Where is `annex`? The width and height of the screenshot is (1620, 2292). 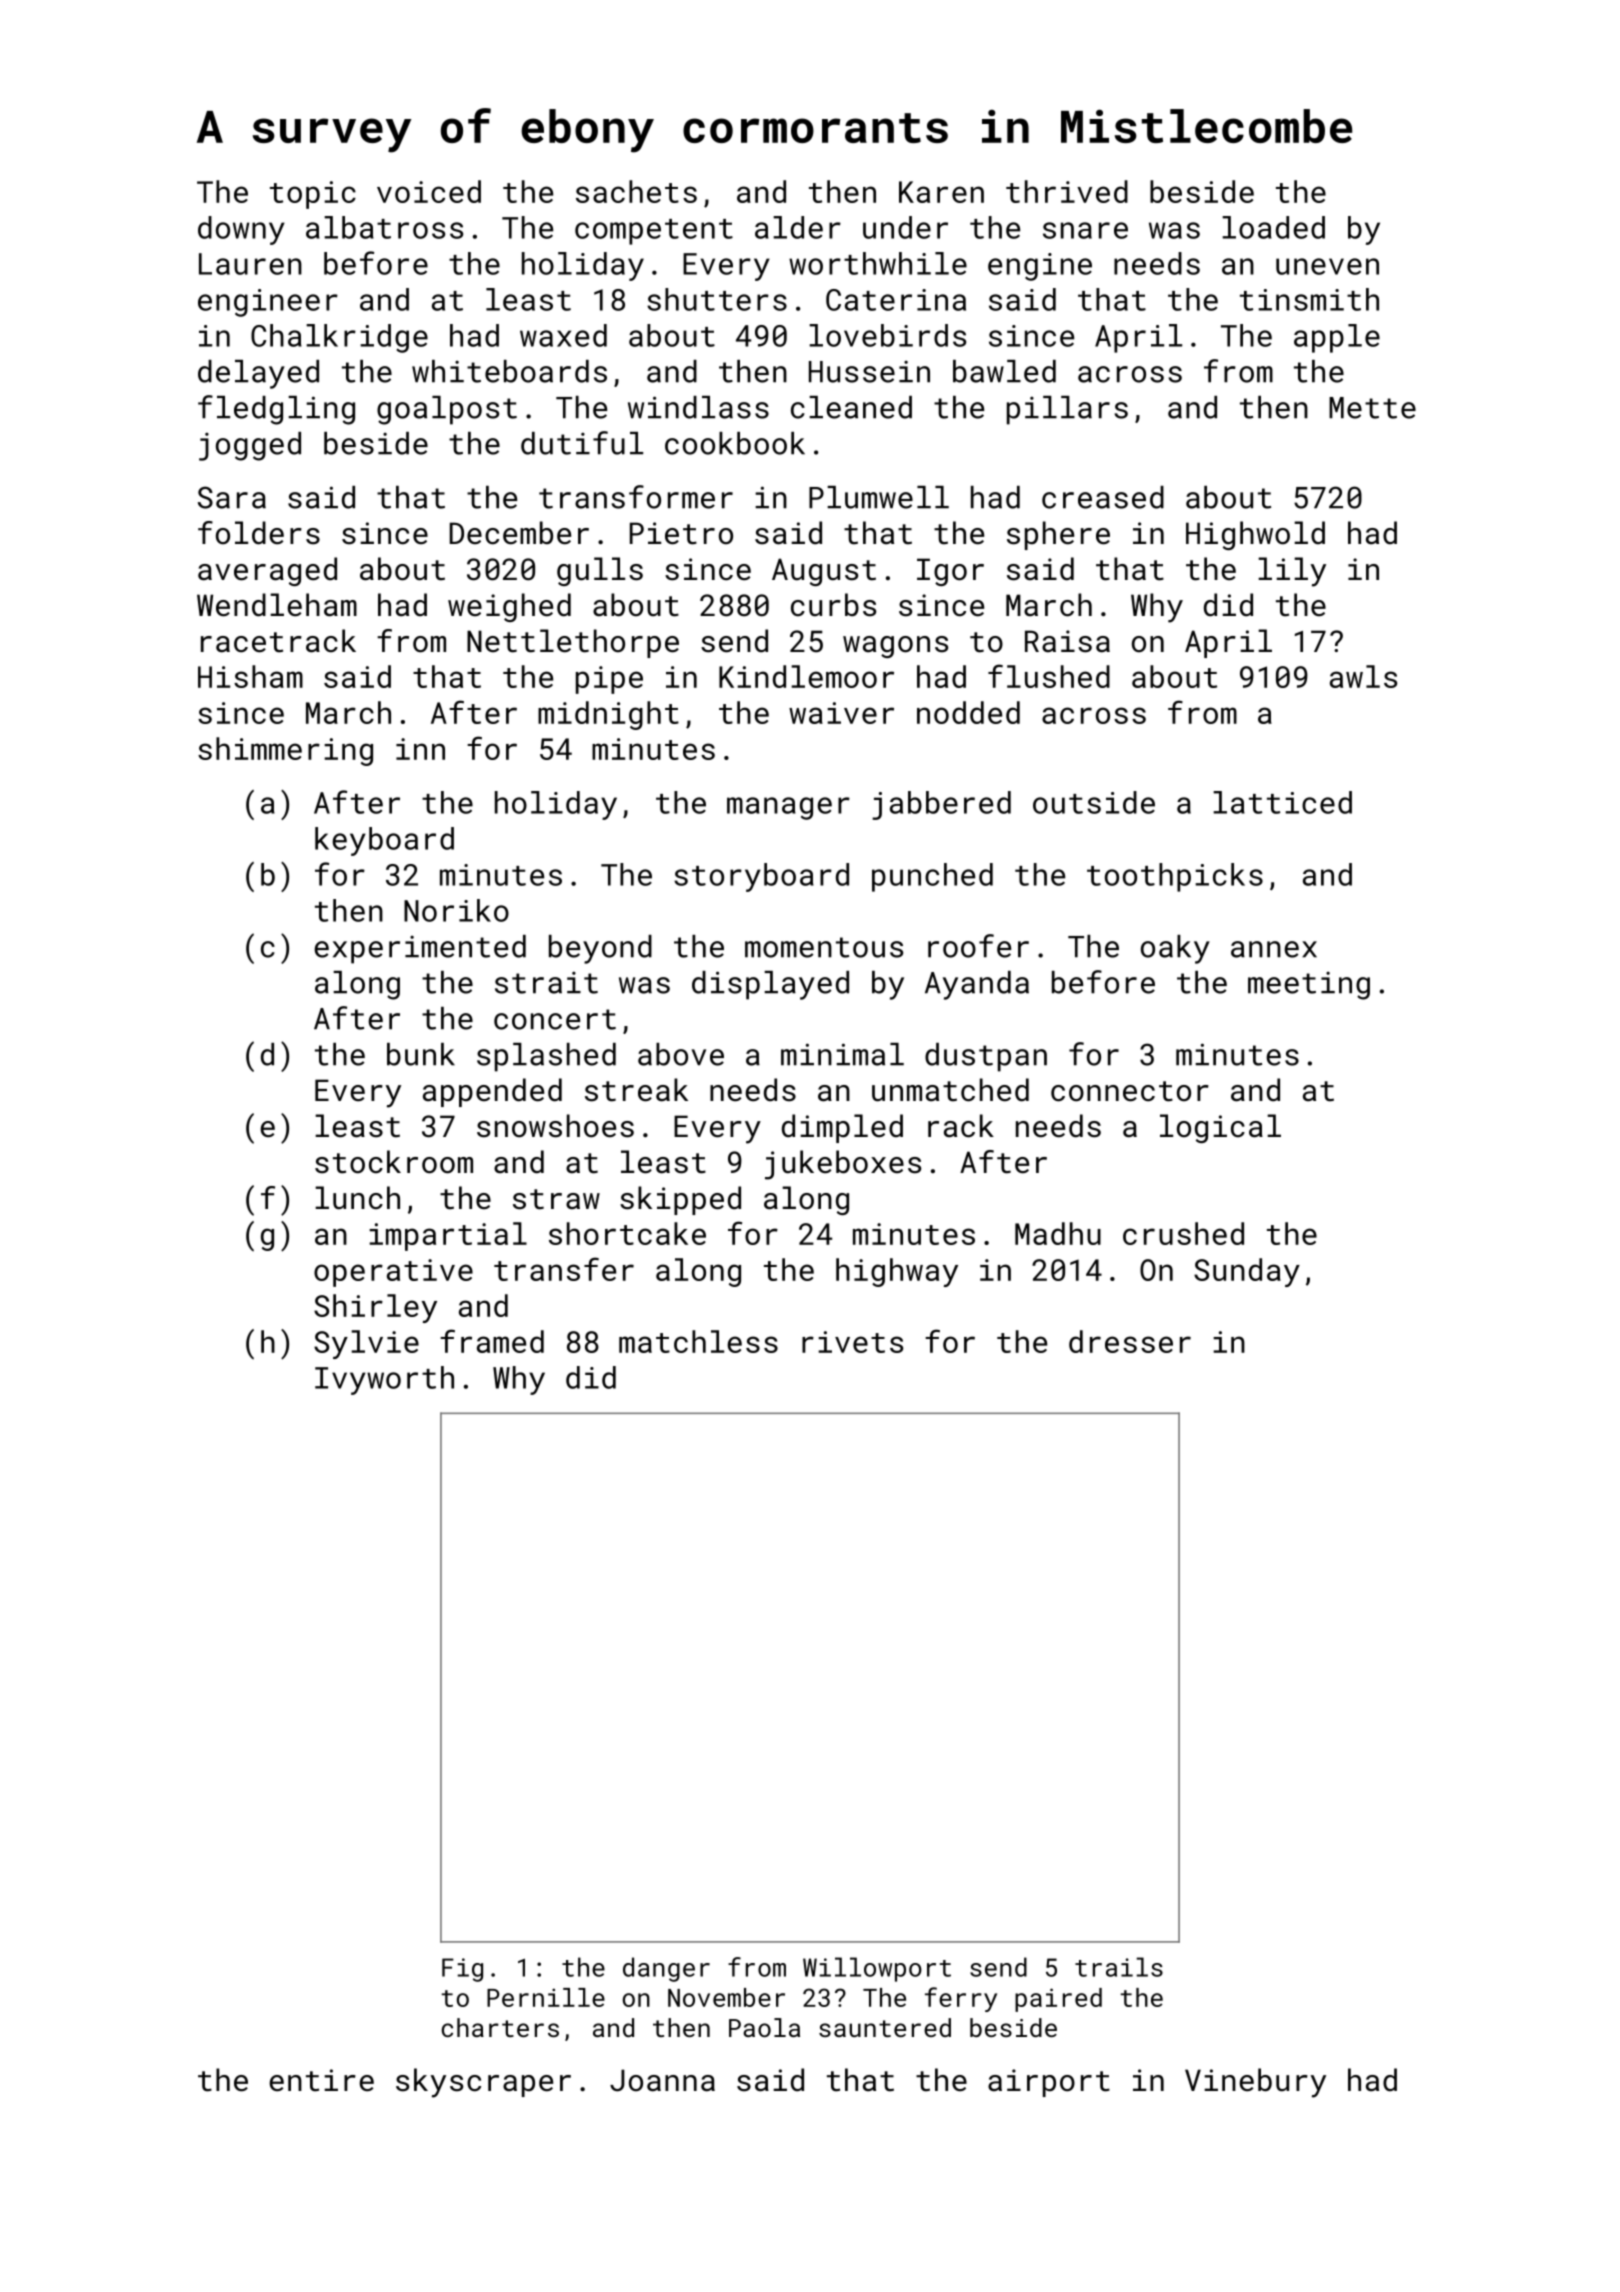
annex is located at coordinates (1274, 949).
